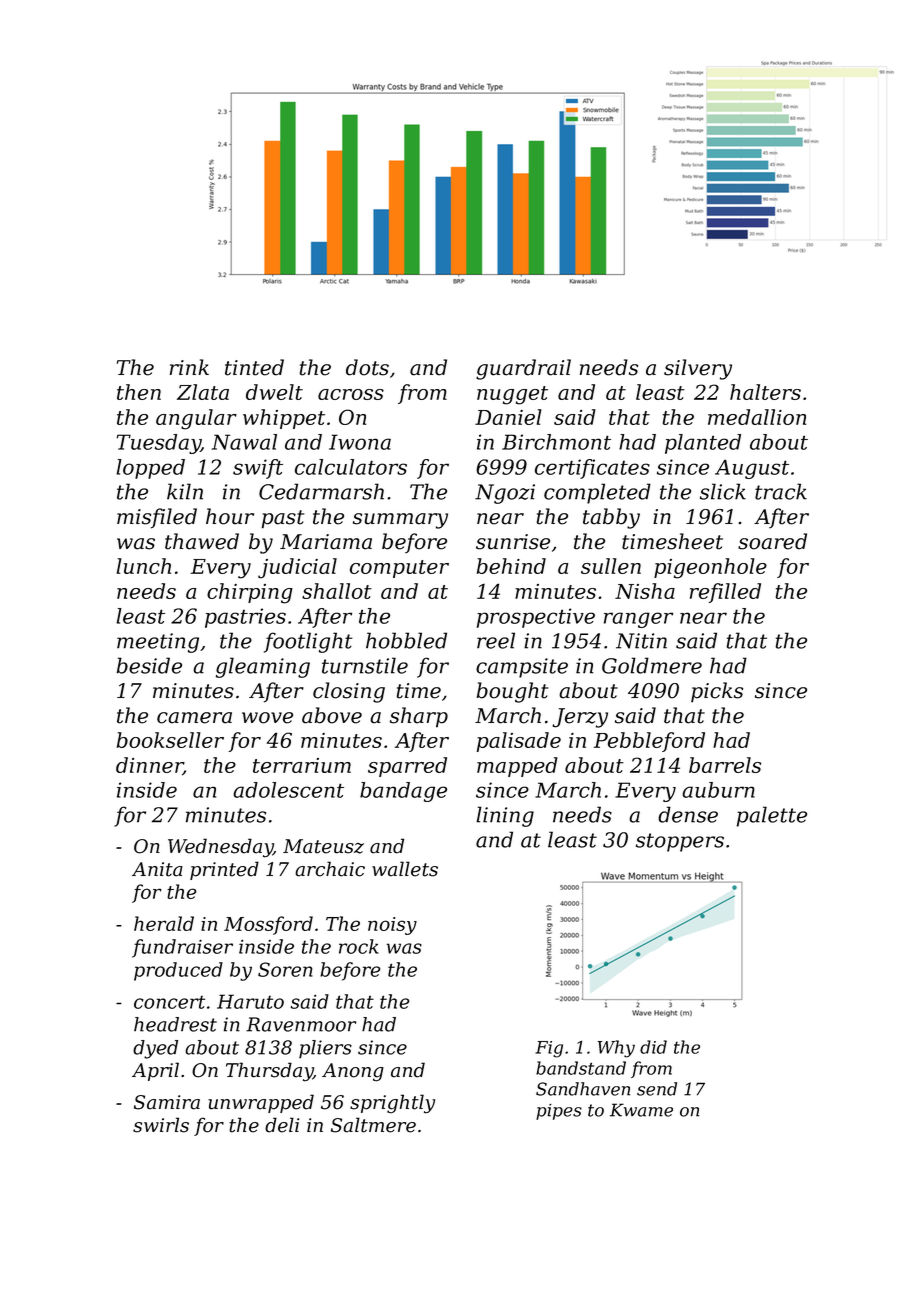  I want to click on soared, so click(772, 541).
